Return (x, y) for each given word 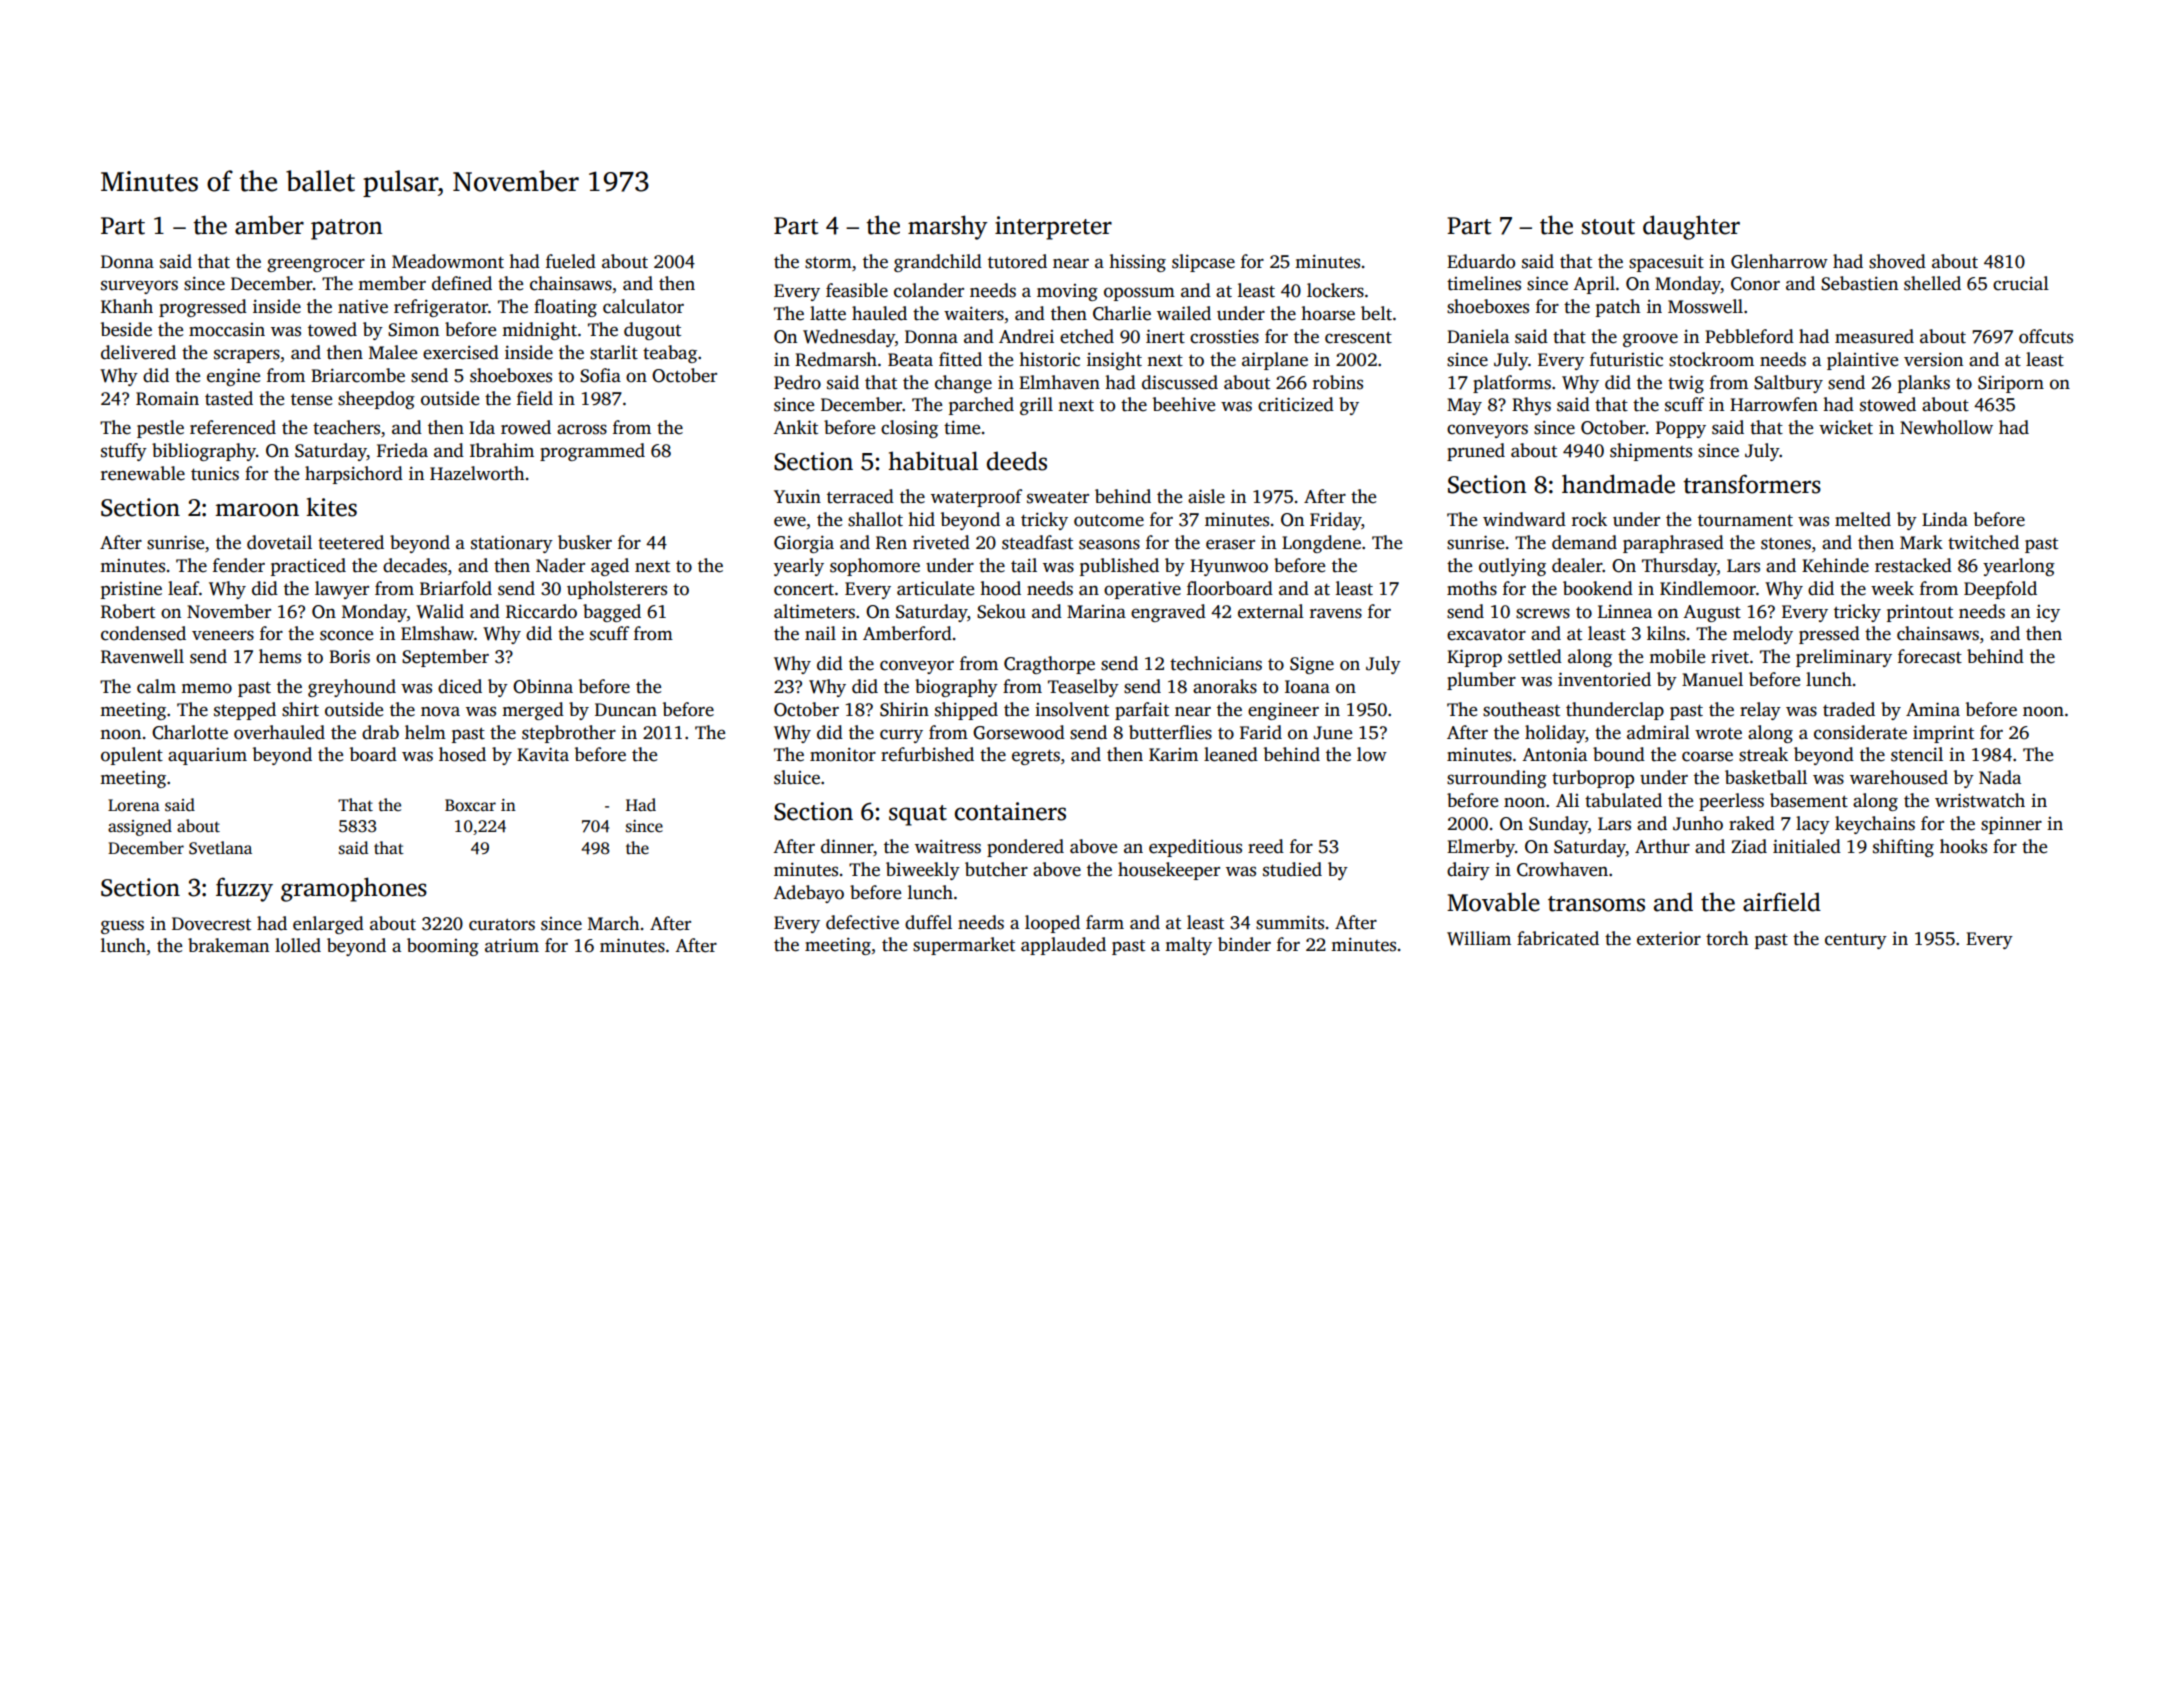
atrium (512, 945)
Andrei (1026, 336)
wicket (1846, 427)
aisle (1206, 496)
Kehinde (1835, 565)
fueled (571, 261)
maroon (257, 510)
